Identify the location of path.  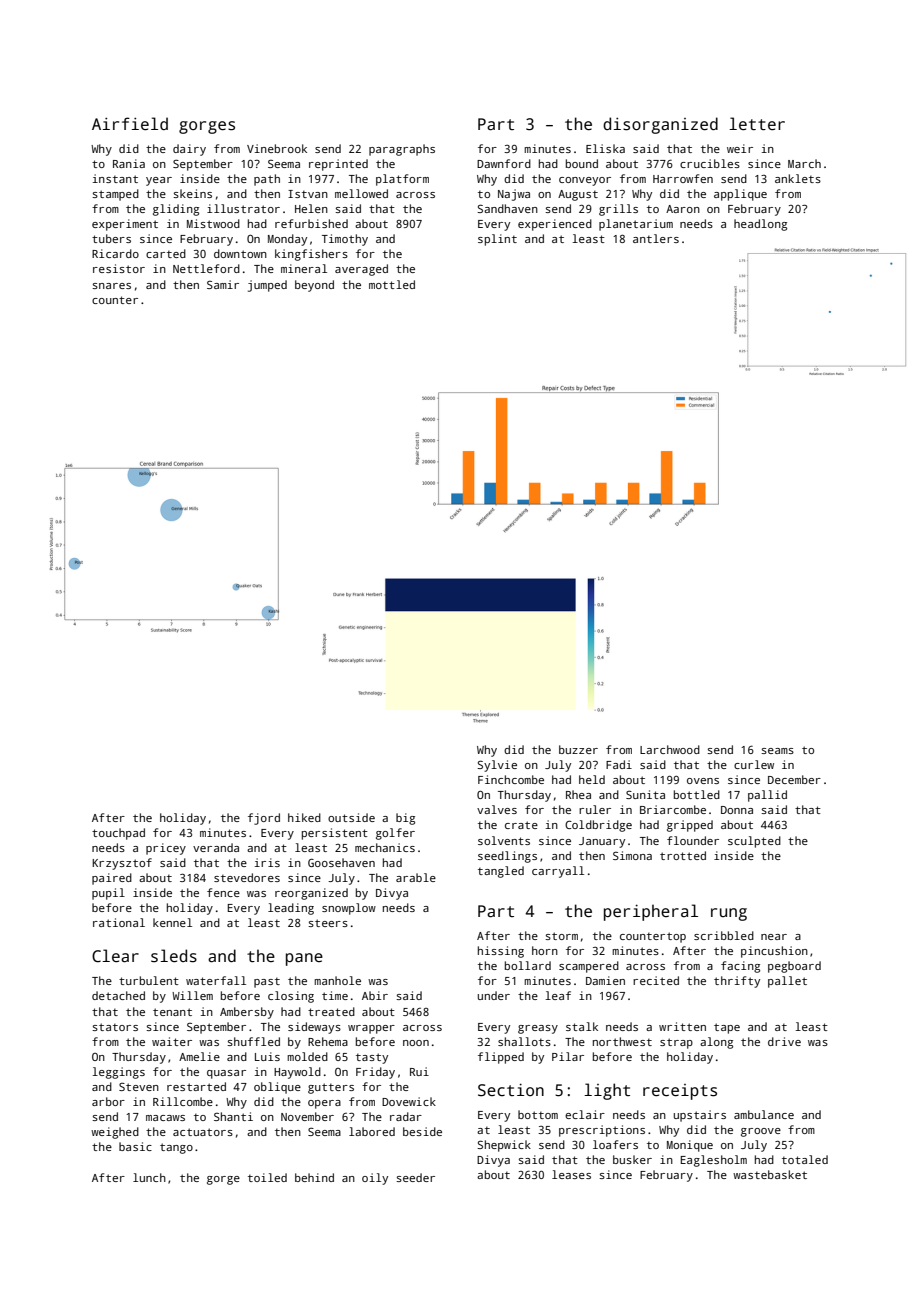
(267, 180).
